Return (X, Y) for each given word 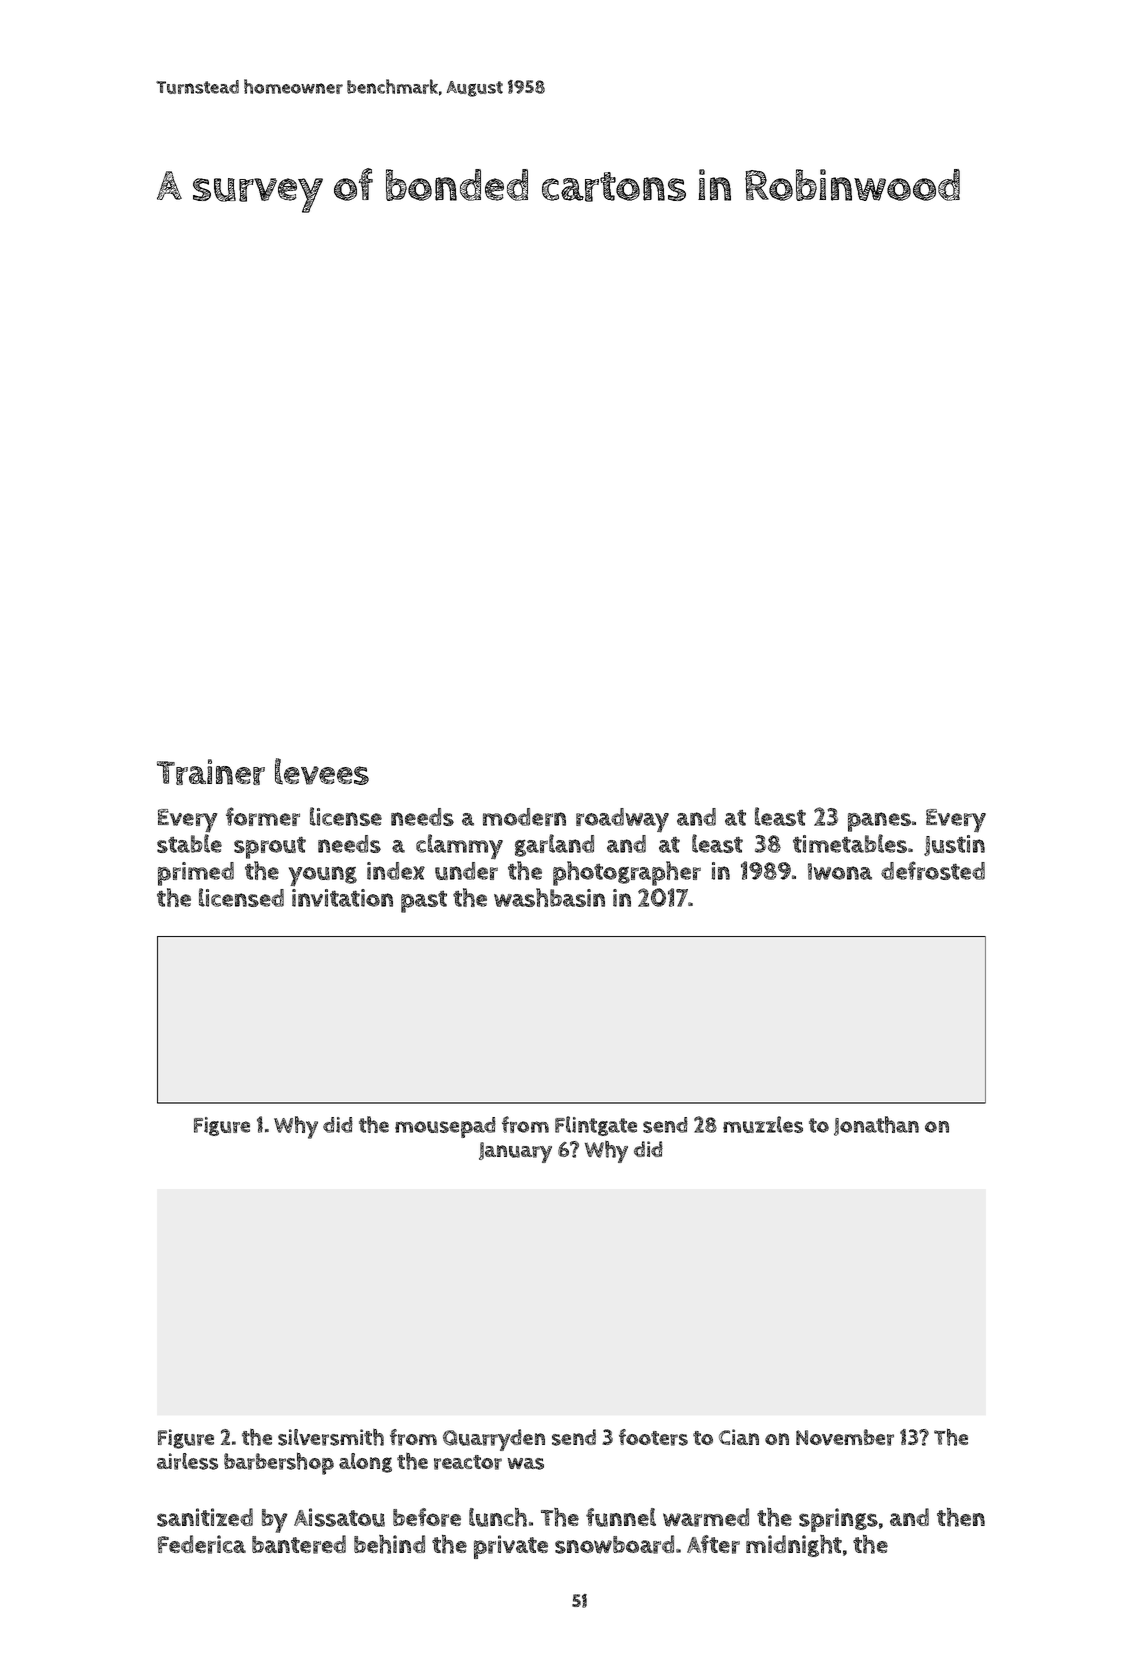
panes (879, 822)
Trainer (211, 772)
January (515, 1152)
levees (322, 771)
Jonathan (876, 1126)
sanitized (205, 1517)
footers (653, 1437)
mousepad (445, 1127)
